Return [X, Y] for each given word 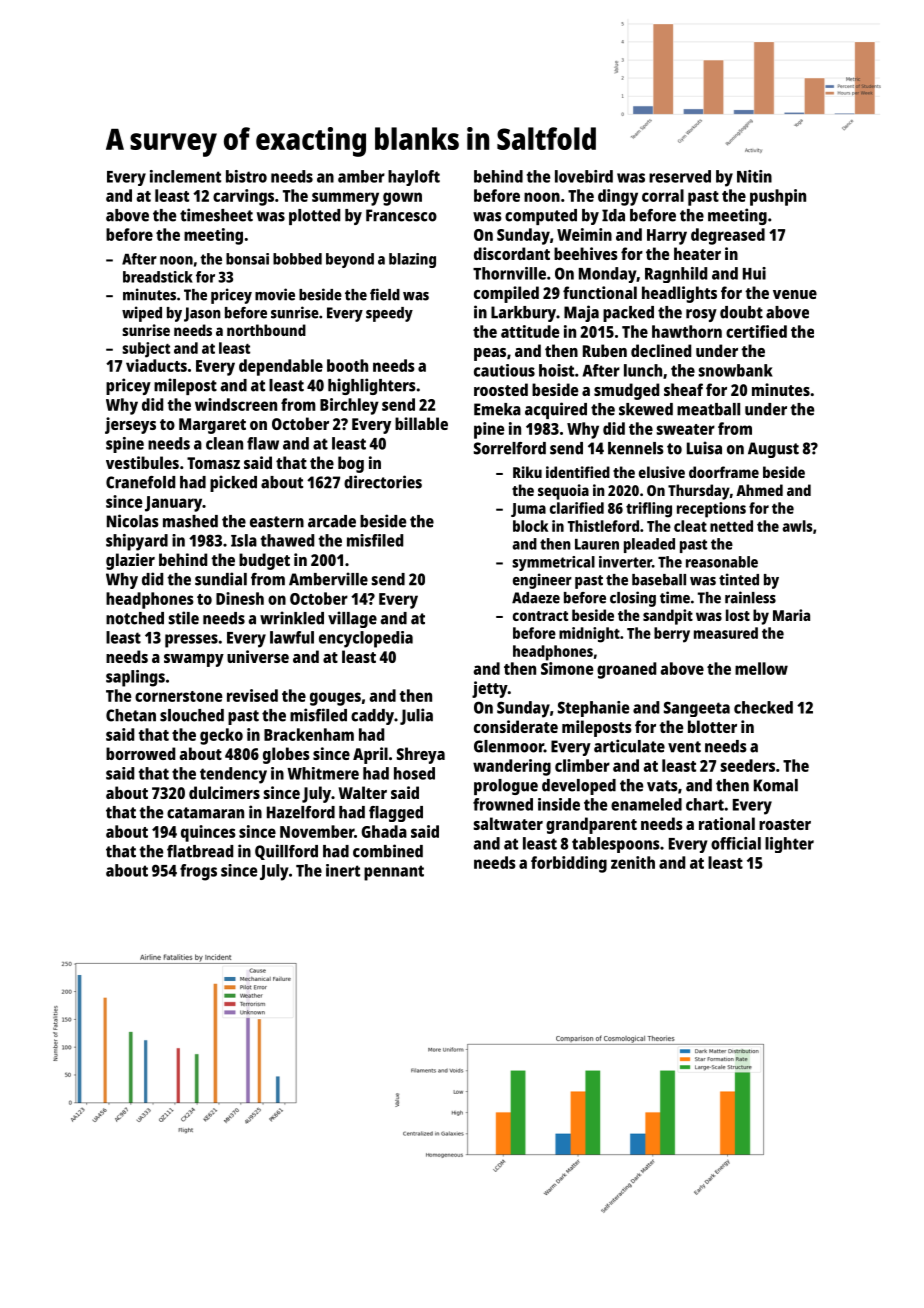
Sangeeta [697, 709]
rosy [701, 315]
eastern [277, 522]
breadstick [158, 277]
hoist [556, 370]
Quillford [286, 852]
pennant [394, 873]
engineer [542, 581]
